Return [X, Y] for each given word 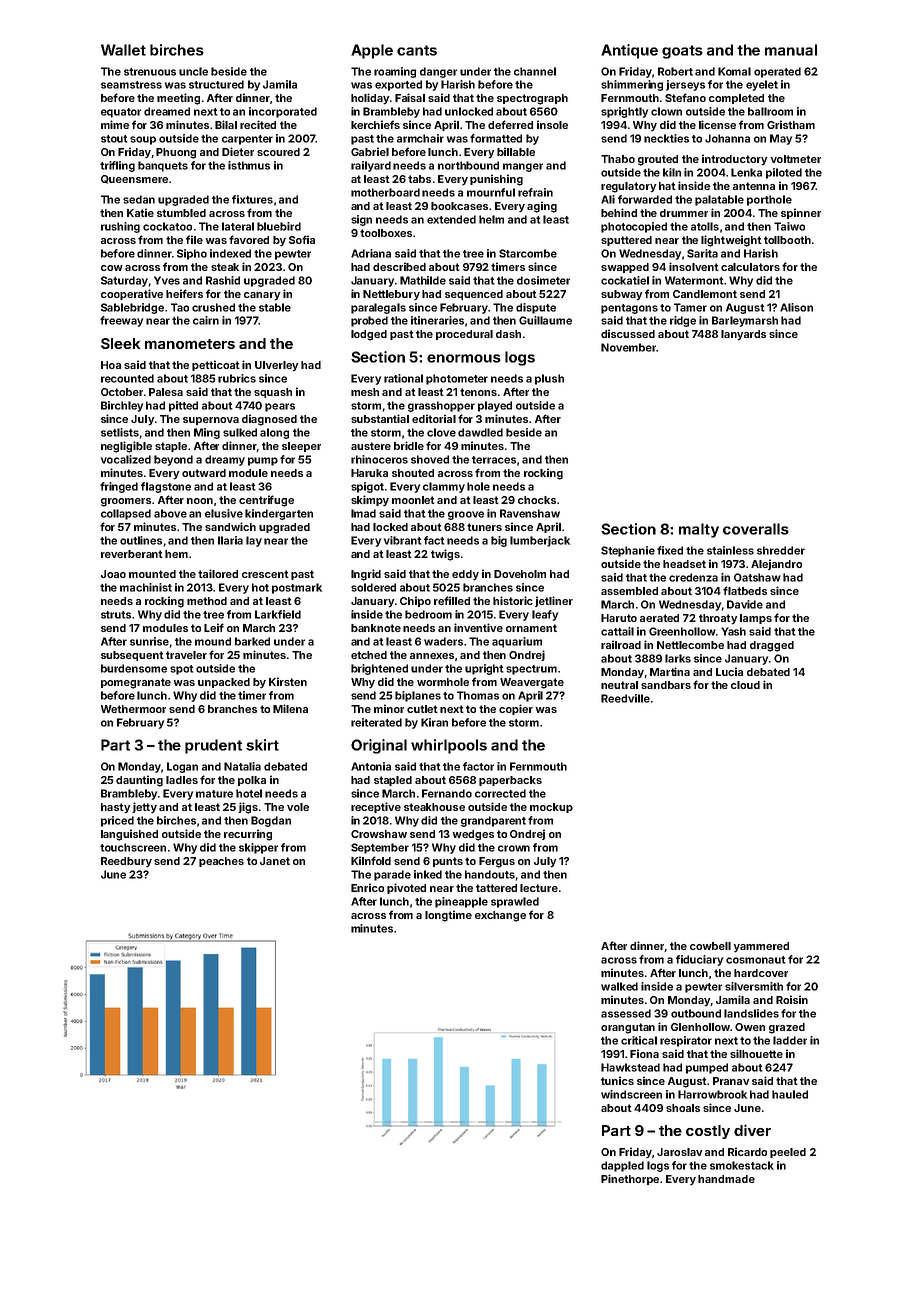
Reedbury [126, 862]
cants [417, 50]
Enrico [367, 887]
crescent [265, 574]
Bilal [226, 124]
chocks [537, 500]
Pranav [731, 1081]
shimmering [632, 85]
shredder [781, 550]
